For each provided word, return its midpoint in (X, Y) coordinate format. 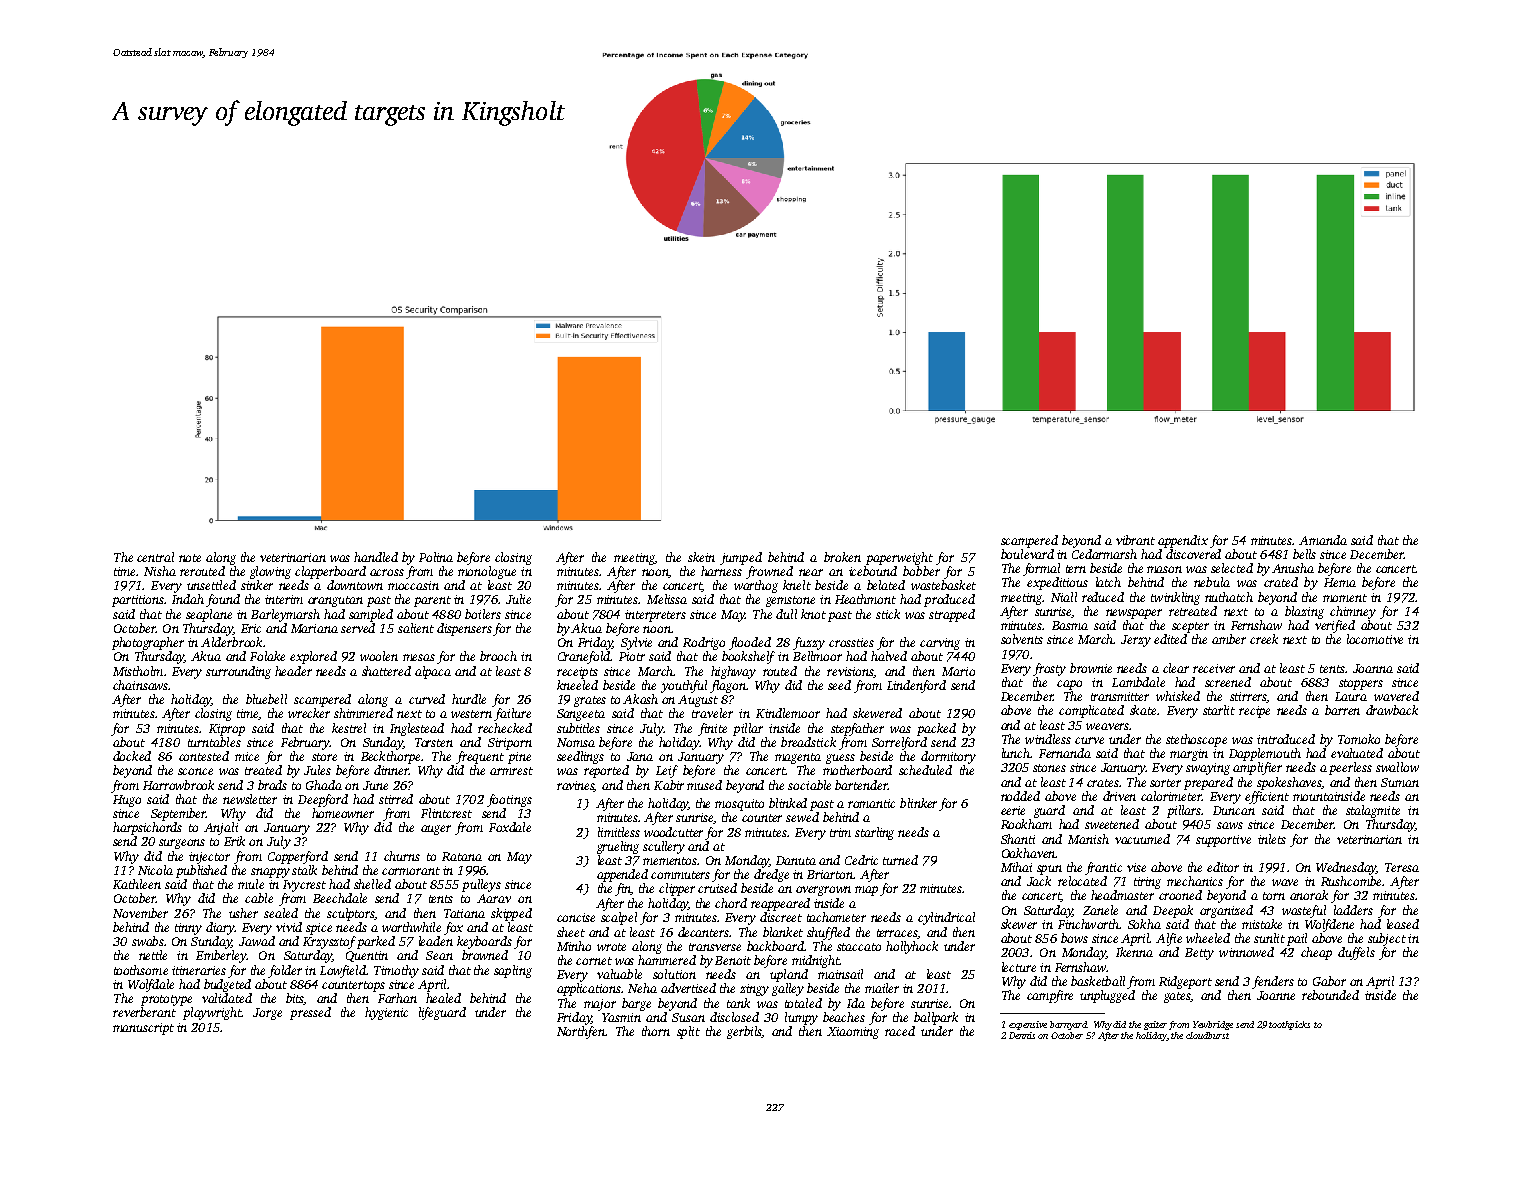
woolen (379, 656)
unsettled (211, 585)
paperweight (899, 558)
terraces (897, 934)
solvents (1022, 639)
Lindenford (916, 686)
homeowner (343, 813)
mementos (670, 861)
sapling (513, 971)
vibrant (1135, 540)
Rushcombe (1351, 881)
